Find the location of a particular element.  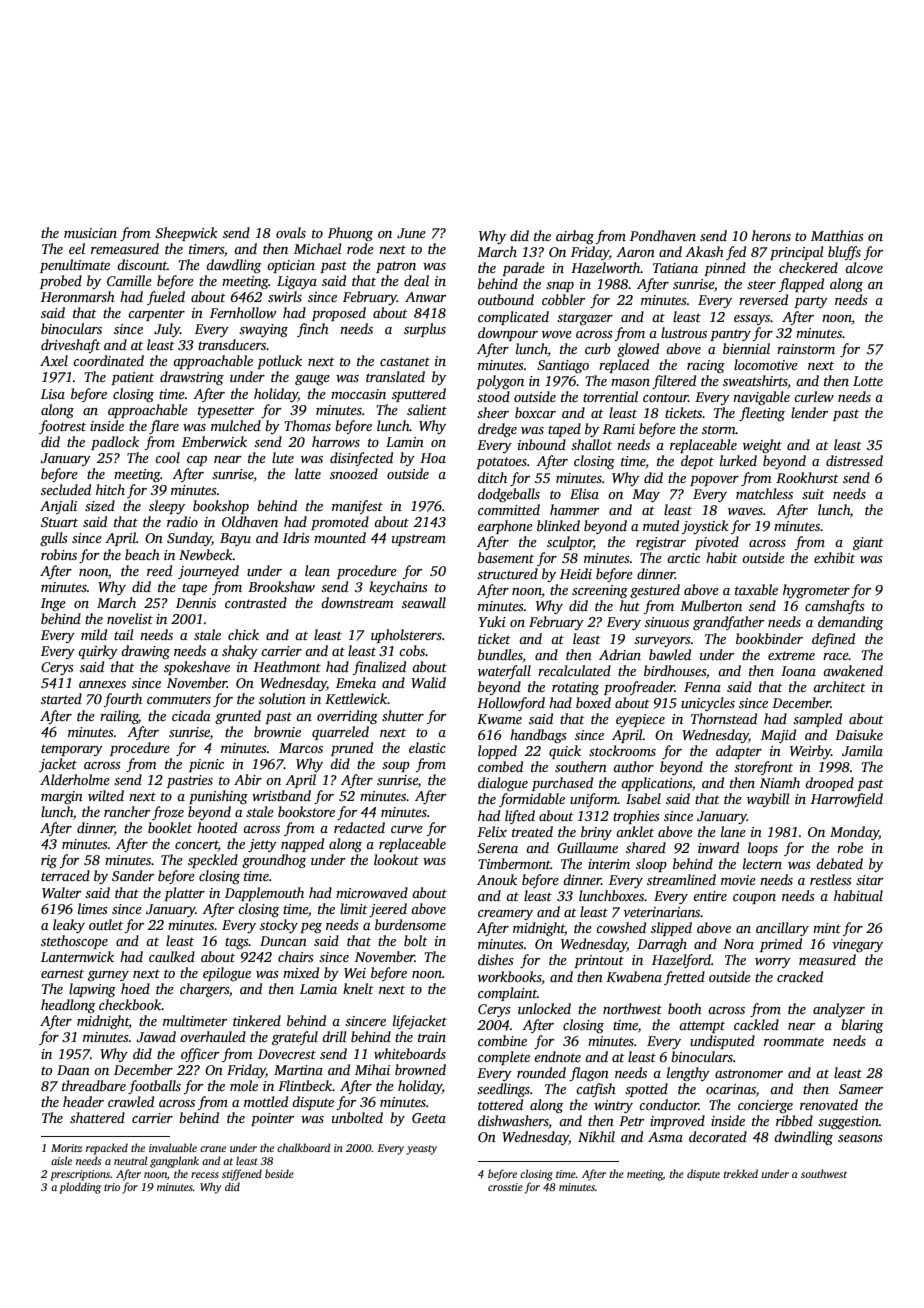

crosstie is located at coordinates (505, 1187).
